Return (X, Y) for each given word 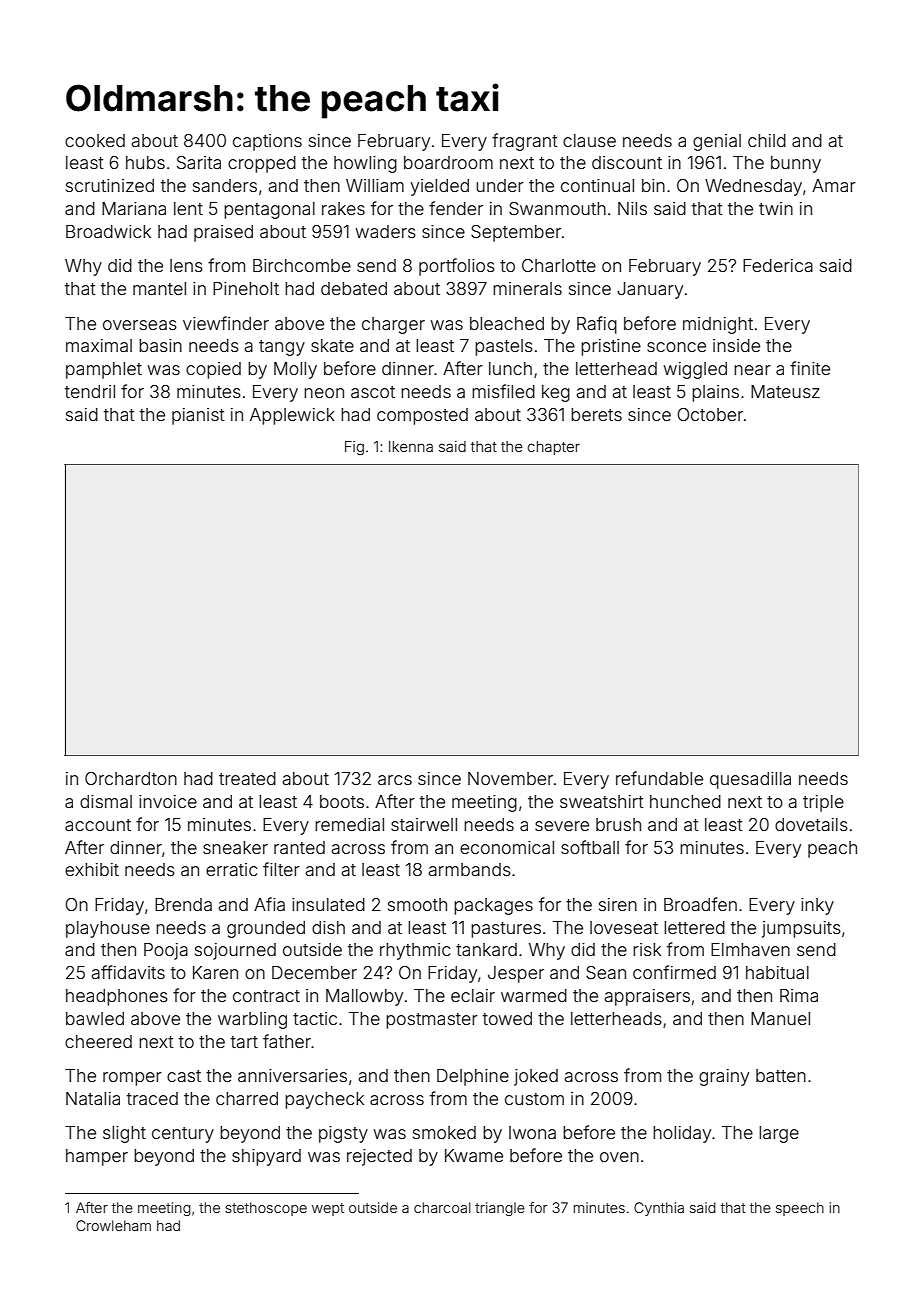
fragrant (525, 142)
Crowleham (113, 1225)
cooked (95, 140)
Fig (354, 448)
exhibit (92, 869)
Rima (799, 995)
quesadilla (750, 780)
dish (328, 927)
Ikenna (411, 446)
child (767, 140)
